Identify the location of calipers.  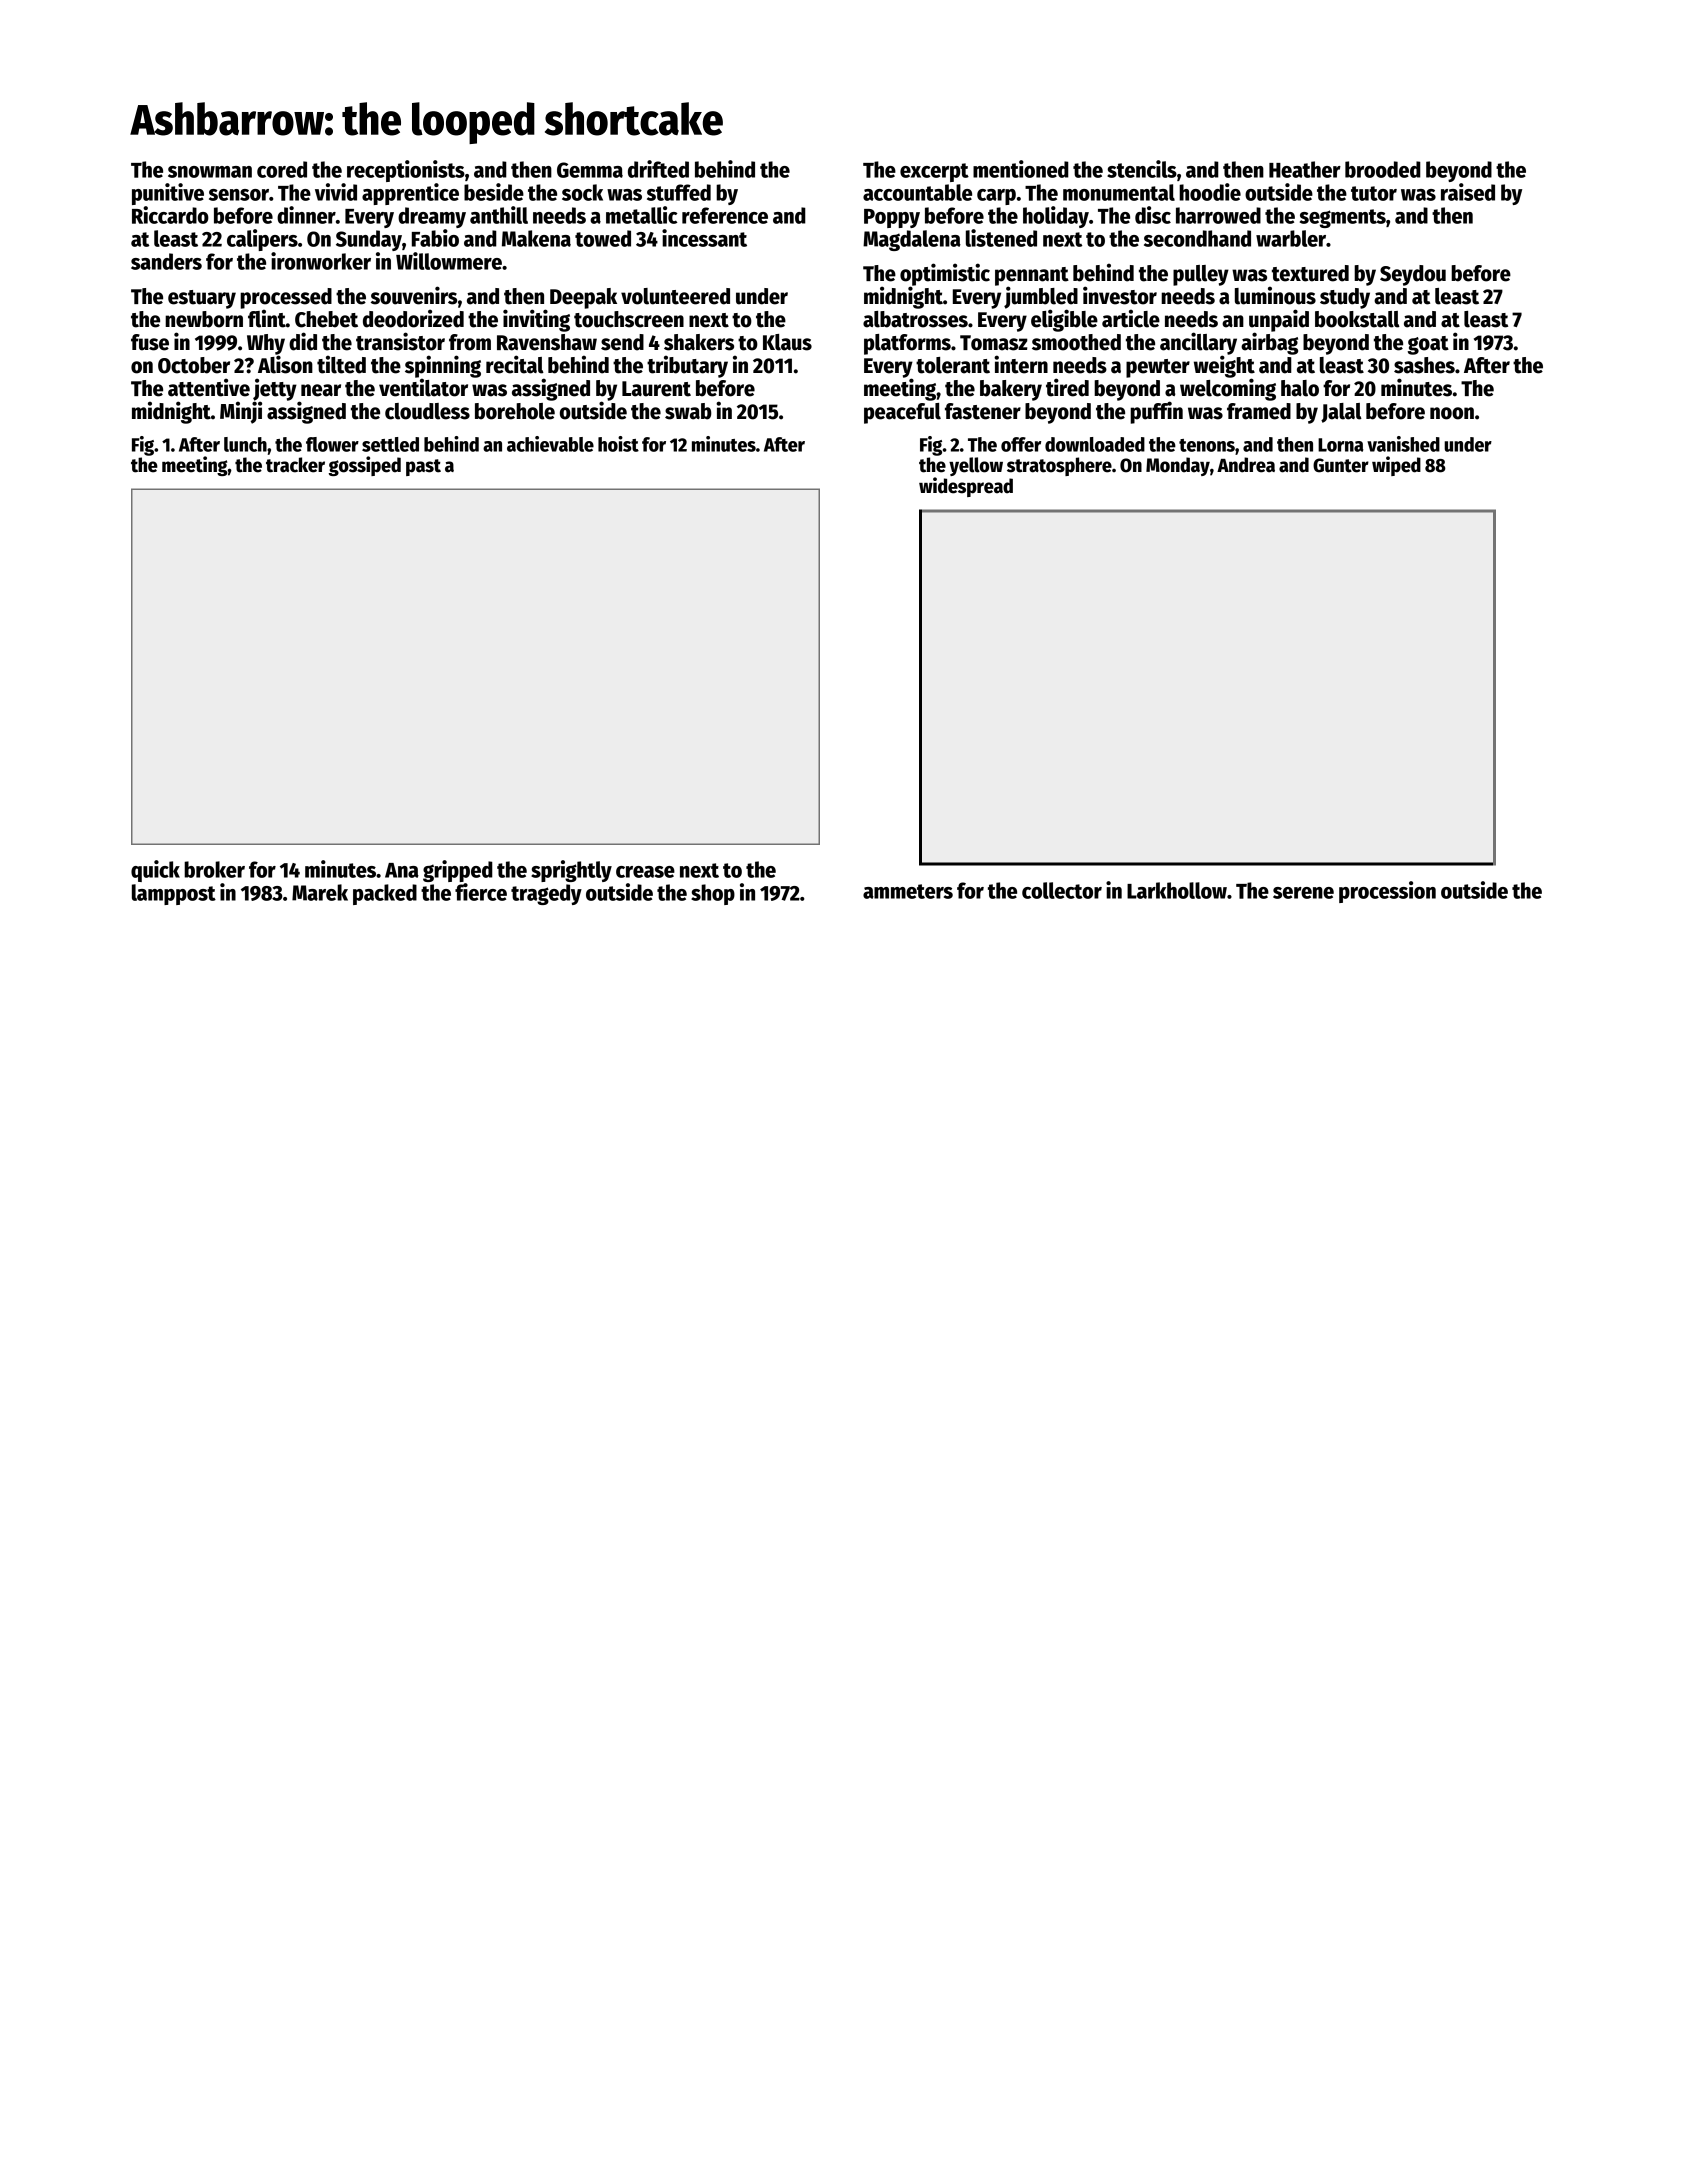
(262, 240).
